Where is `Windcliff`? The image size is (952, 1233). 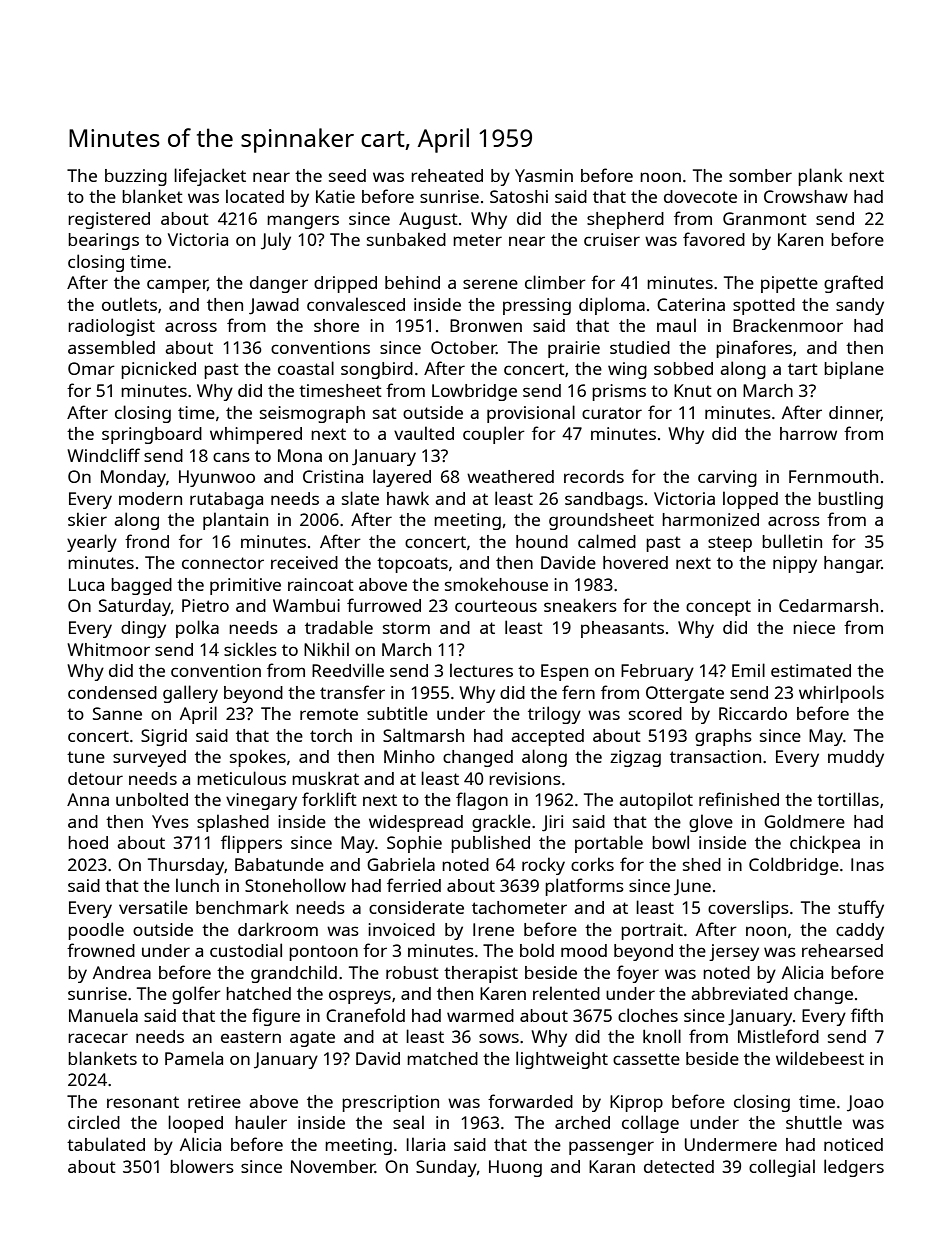
Windcliff is located at coordinates (103, 455).
